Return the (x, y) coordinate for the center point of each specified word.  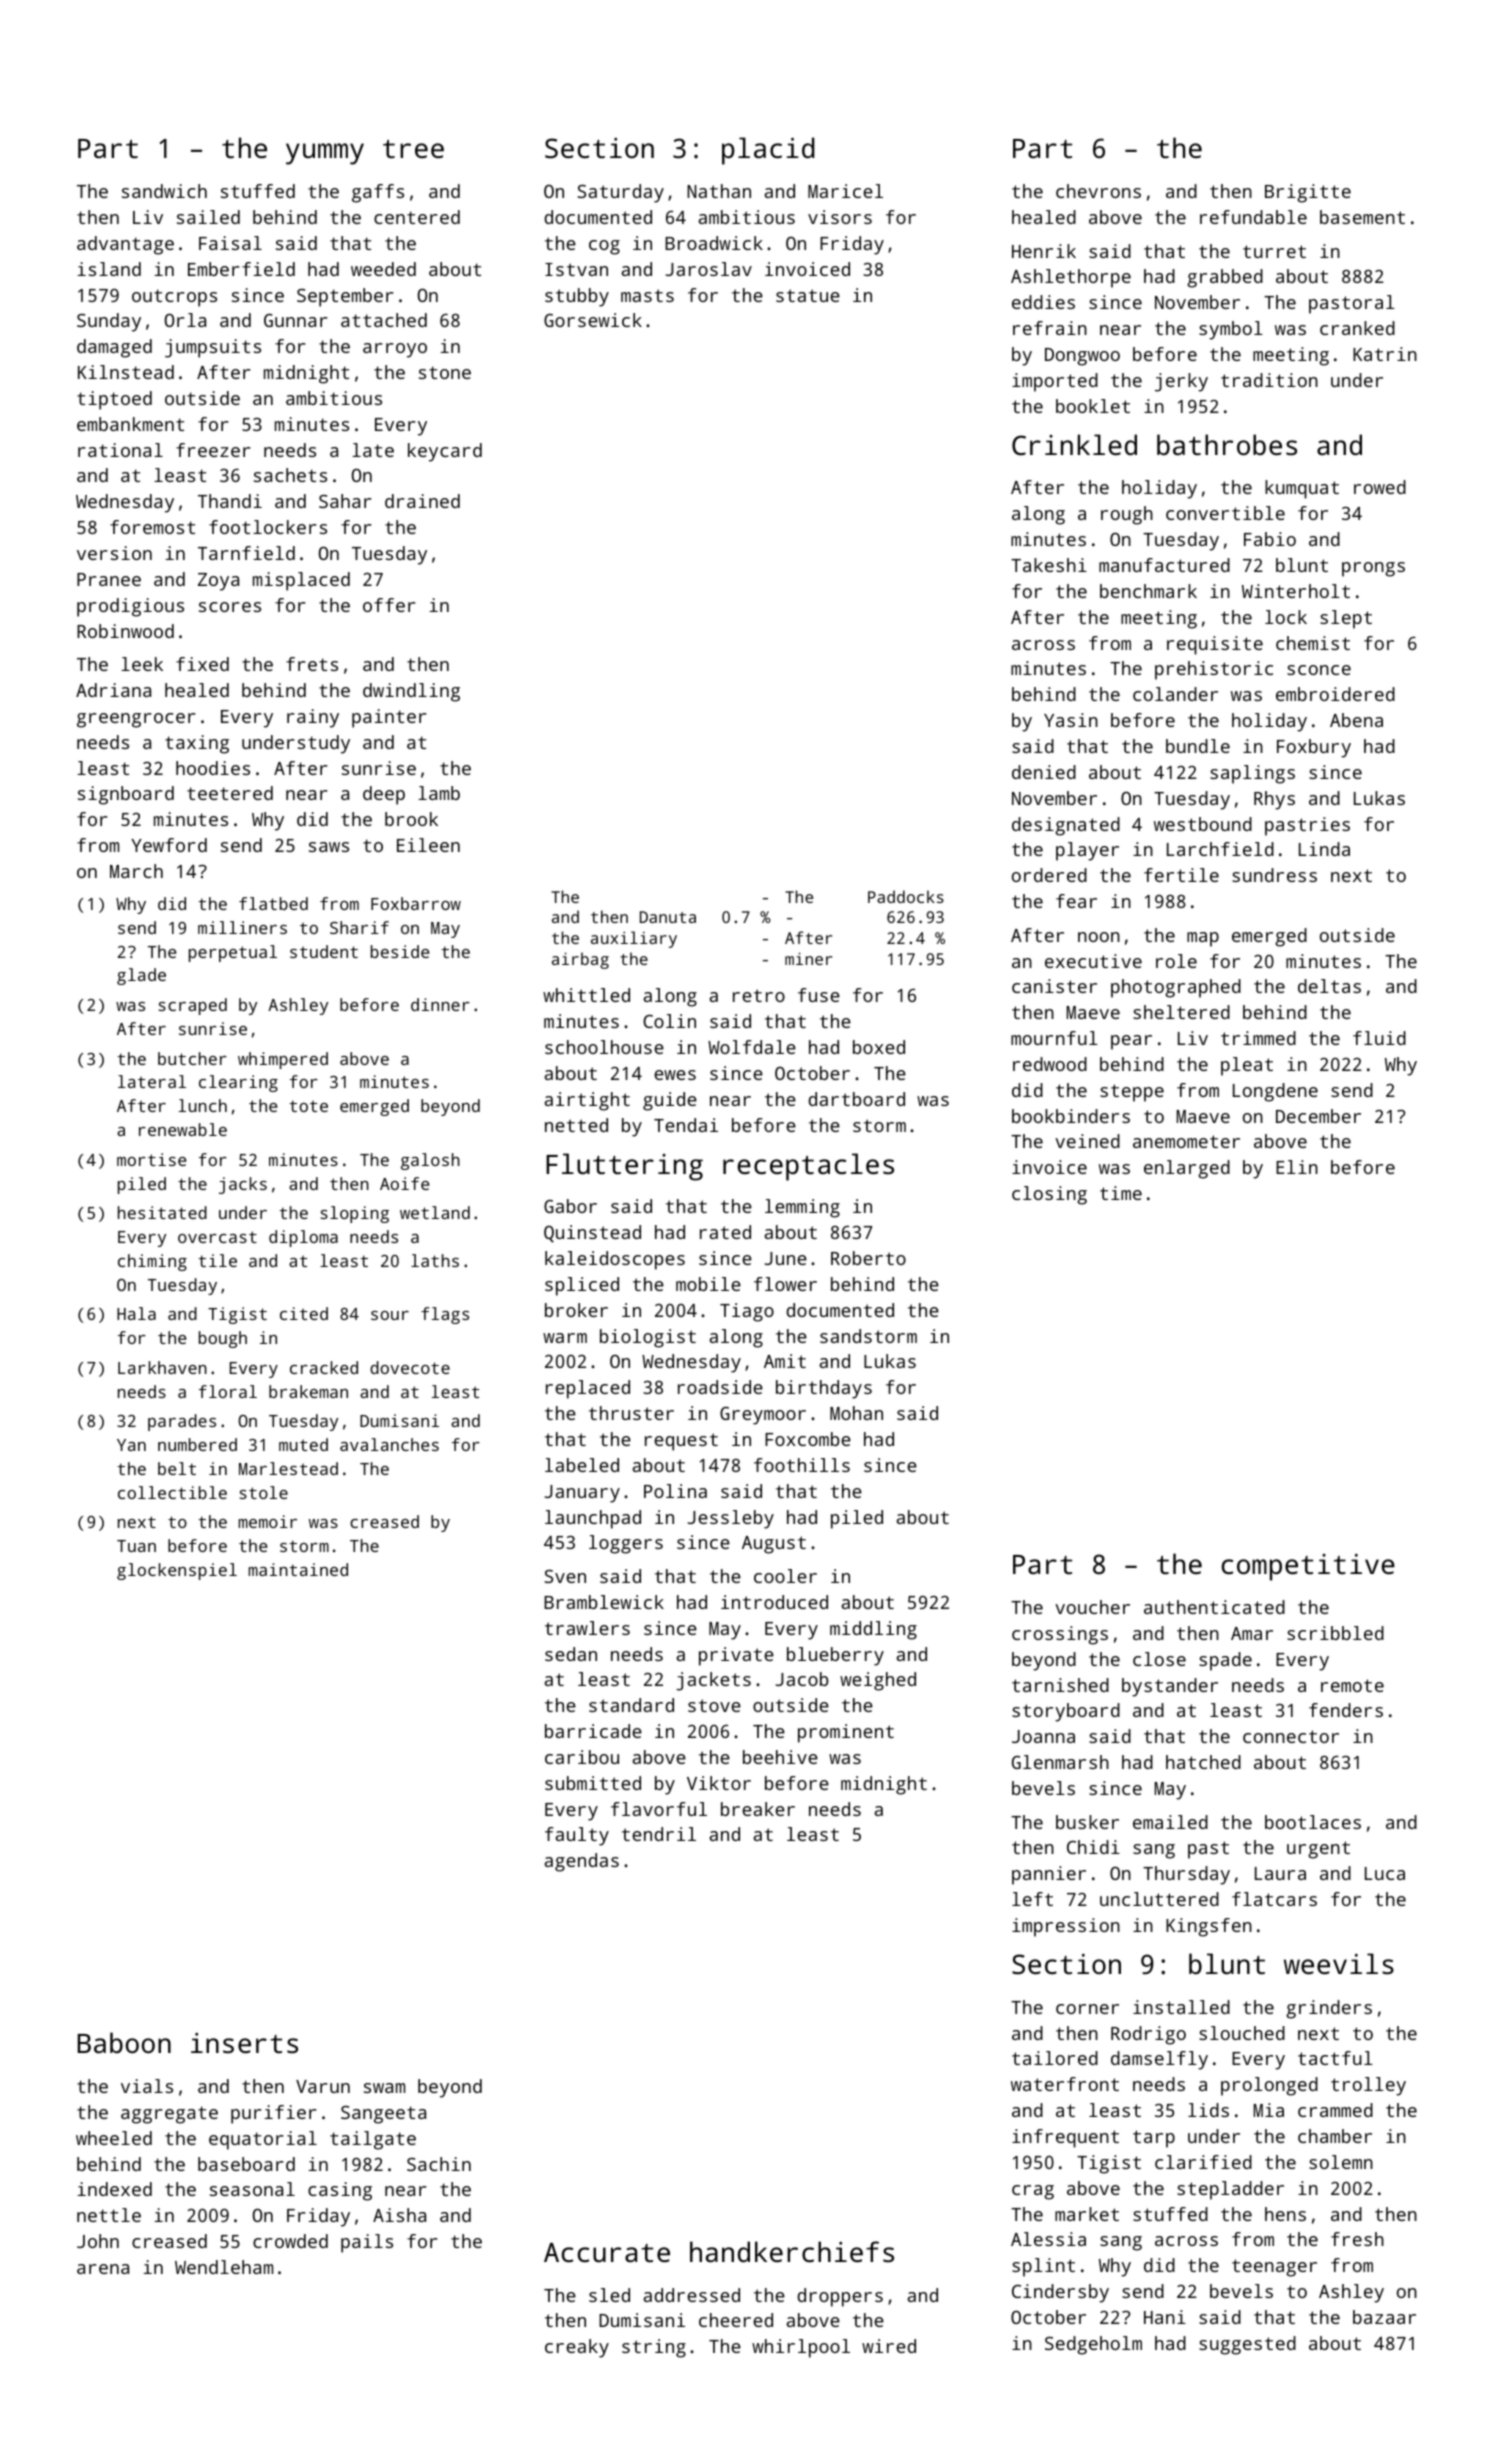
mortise (151, 1159)
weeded (383, 269)
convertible (1225, 513)
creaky (577, 2348)
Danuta (668, 917)
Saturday (621, 193)
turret (1274, 251)
